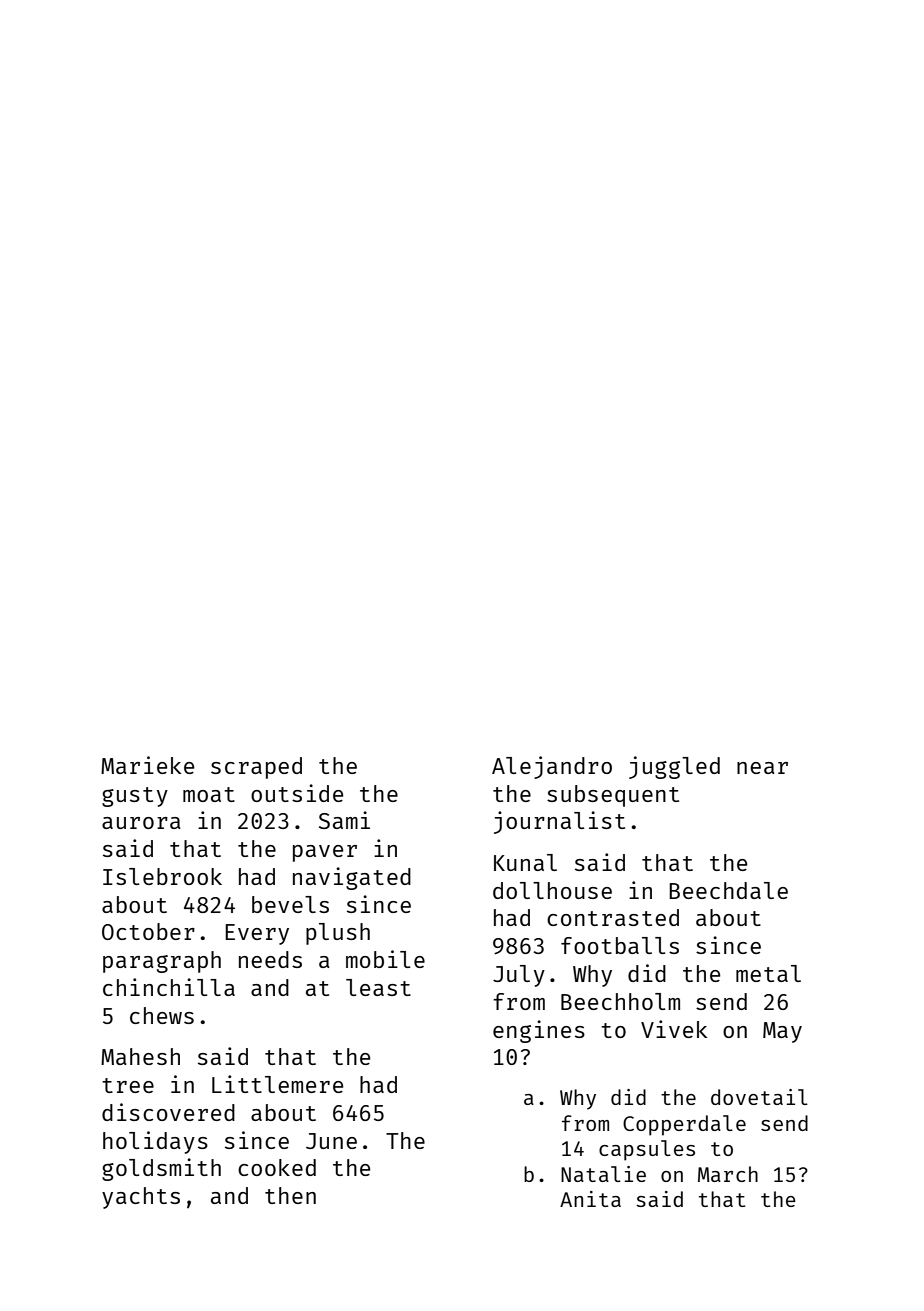 The height and width of the screenshot is (1311, 924). Describe the element at coordinates (525, 862) in the screenshot. I see `Kunal` at that location.
